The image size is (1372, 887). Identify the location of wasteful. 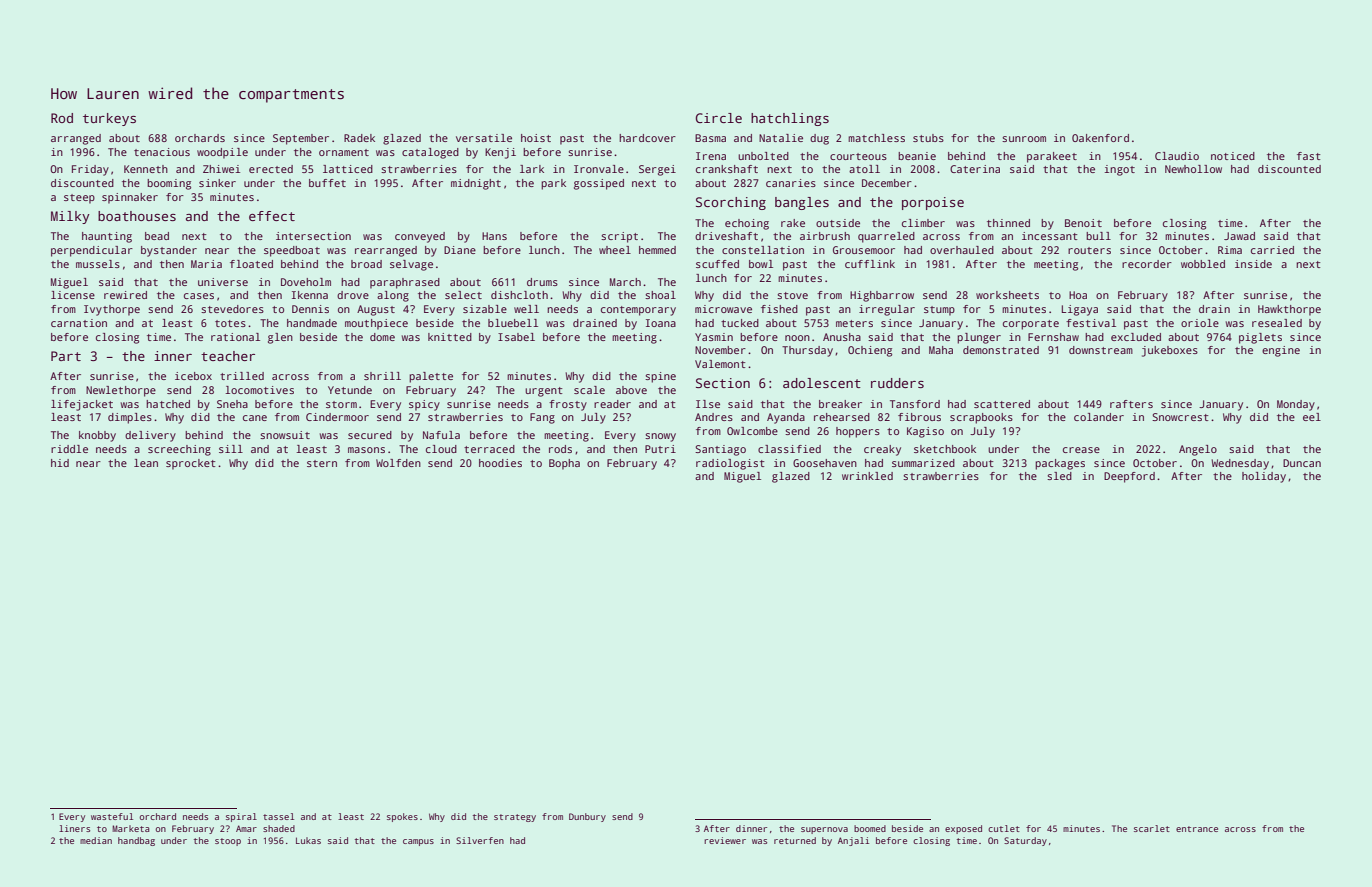
(112, 816).
